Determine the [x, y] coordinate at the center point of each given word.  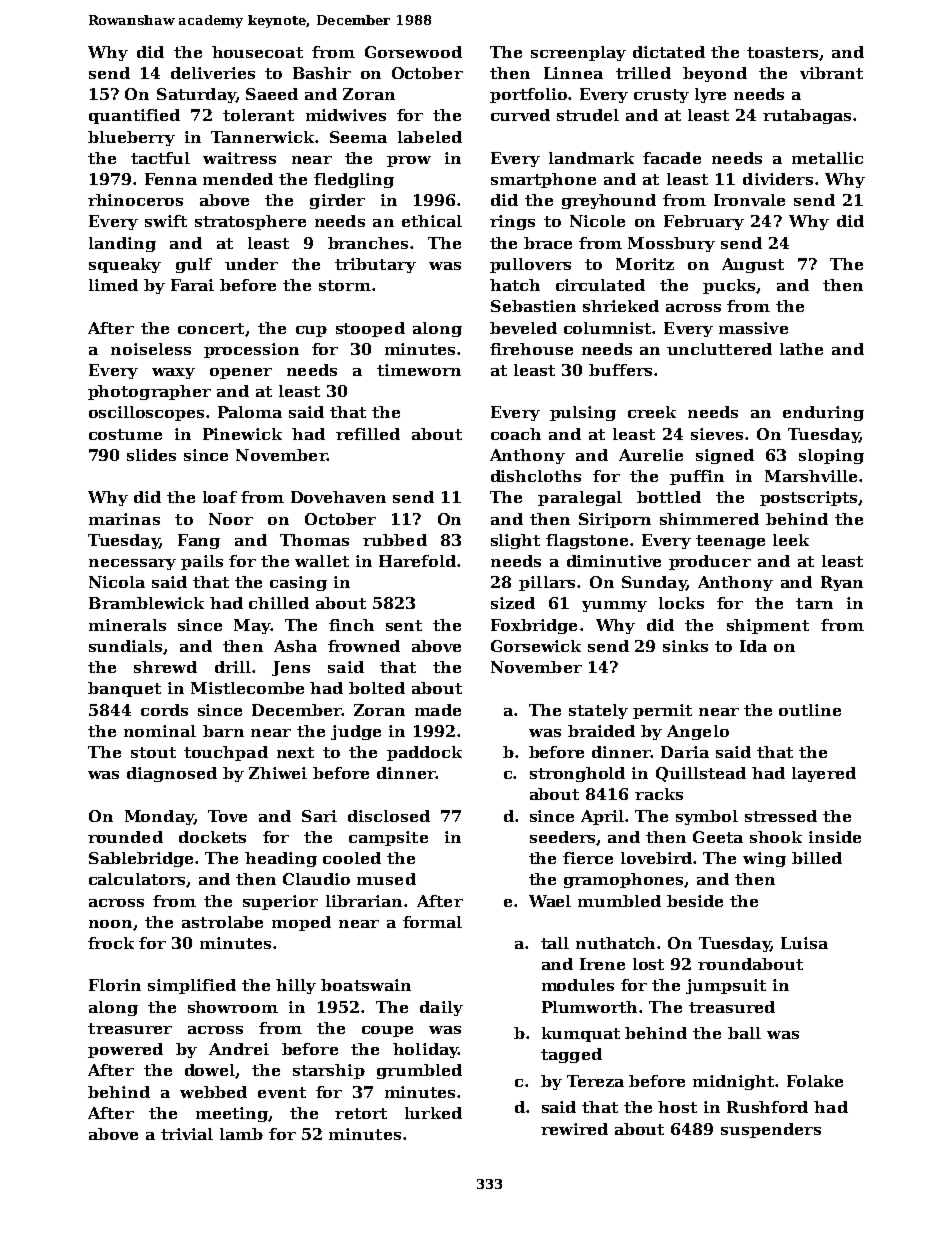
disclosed [389, 816]
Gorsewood [413, 52]
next [295, 752]
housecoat [257, 52]
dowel [210, 1070]
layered [824, 774]
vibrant [831, 73]
